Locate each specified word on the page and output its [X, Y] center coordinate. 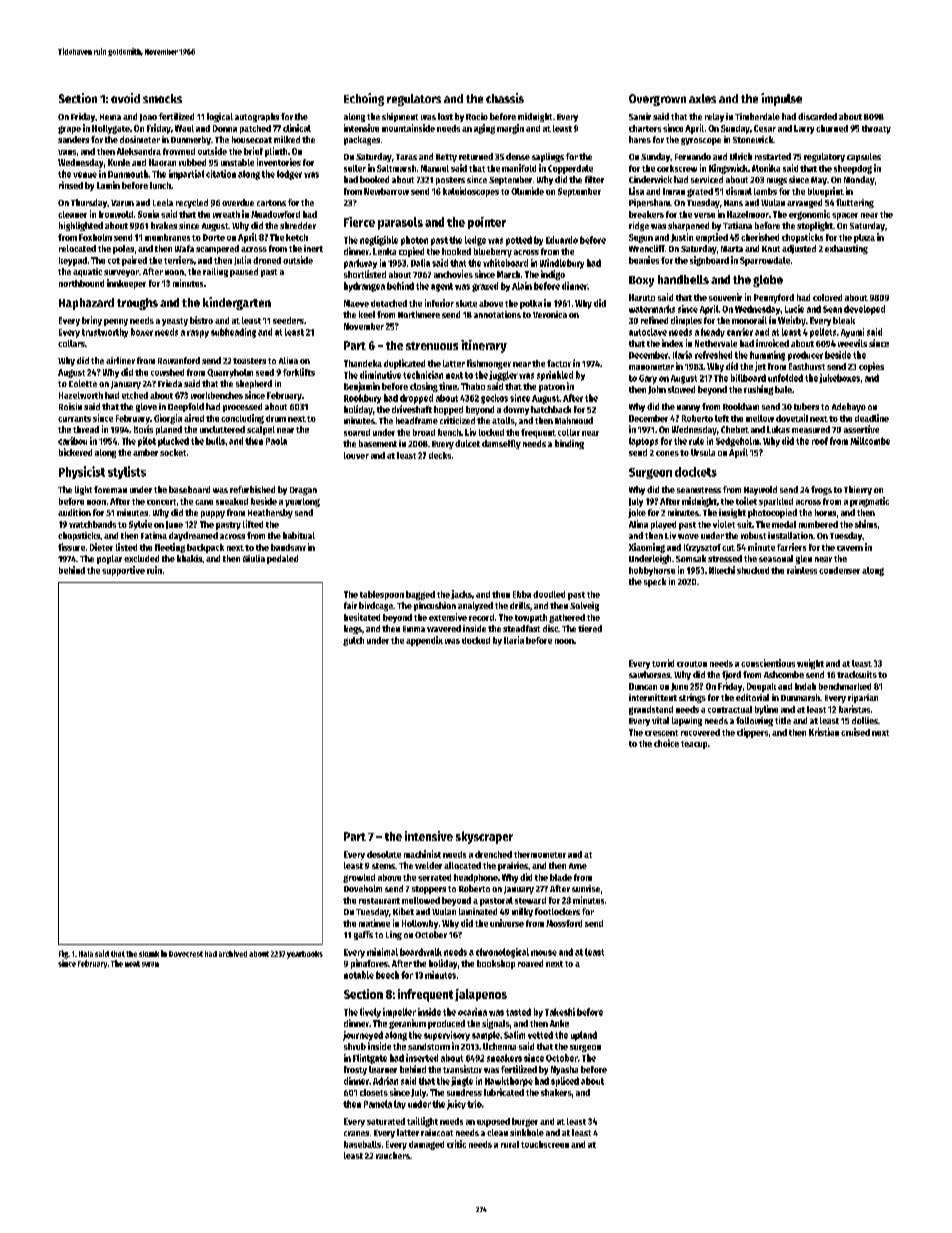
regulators [414, 100]
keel [367, 314]
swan [150, 964]
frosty [355, 1070]
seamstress [699, 490]
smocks [162, 98]
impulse [781, 99]
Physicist [82, 472]
